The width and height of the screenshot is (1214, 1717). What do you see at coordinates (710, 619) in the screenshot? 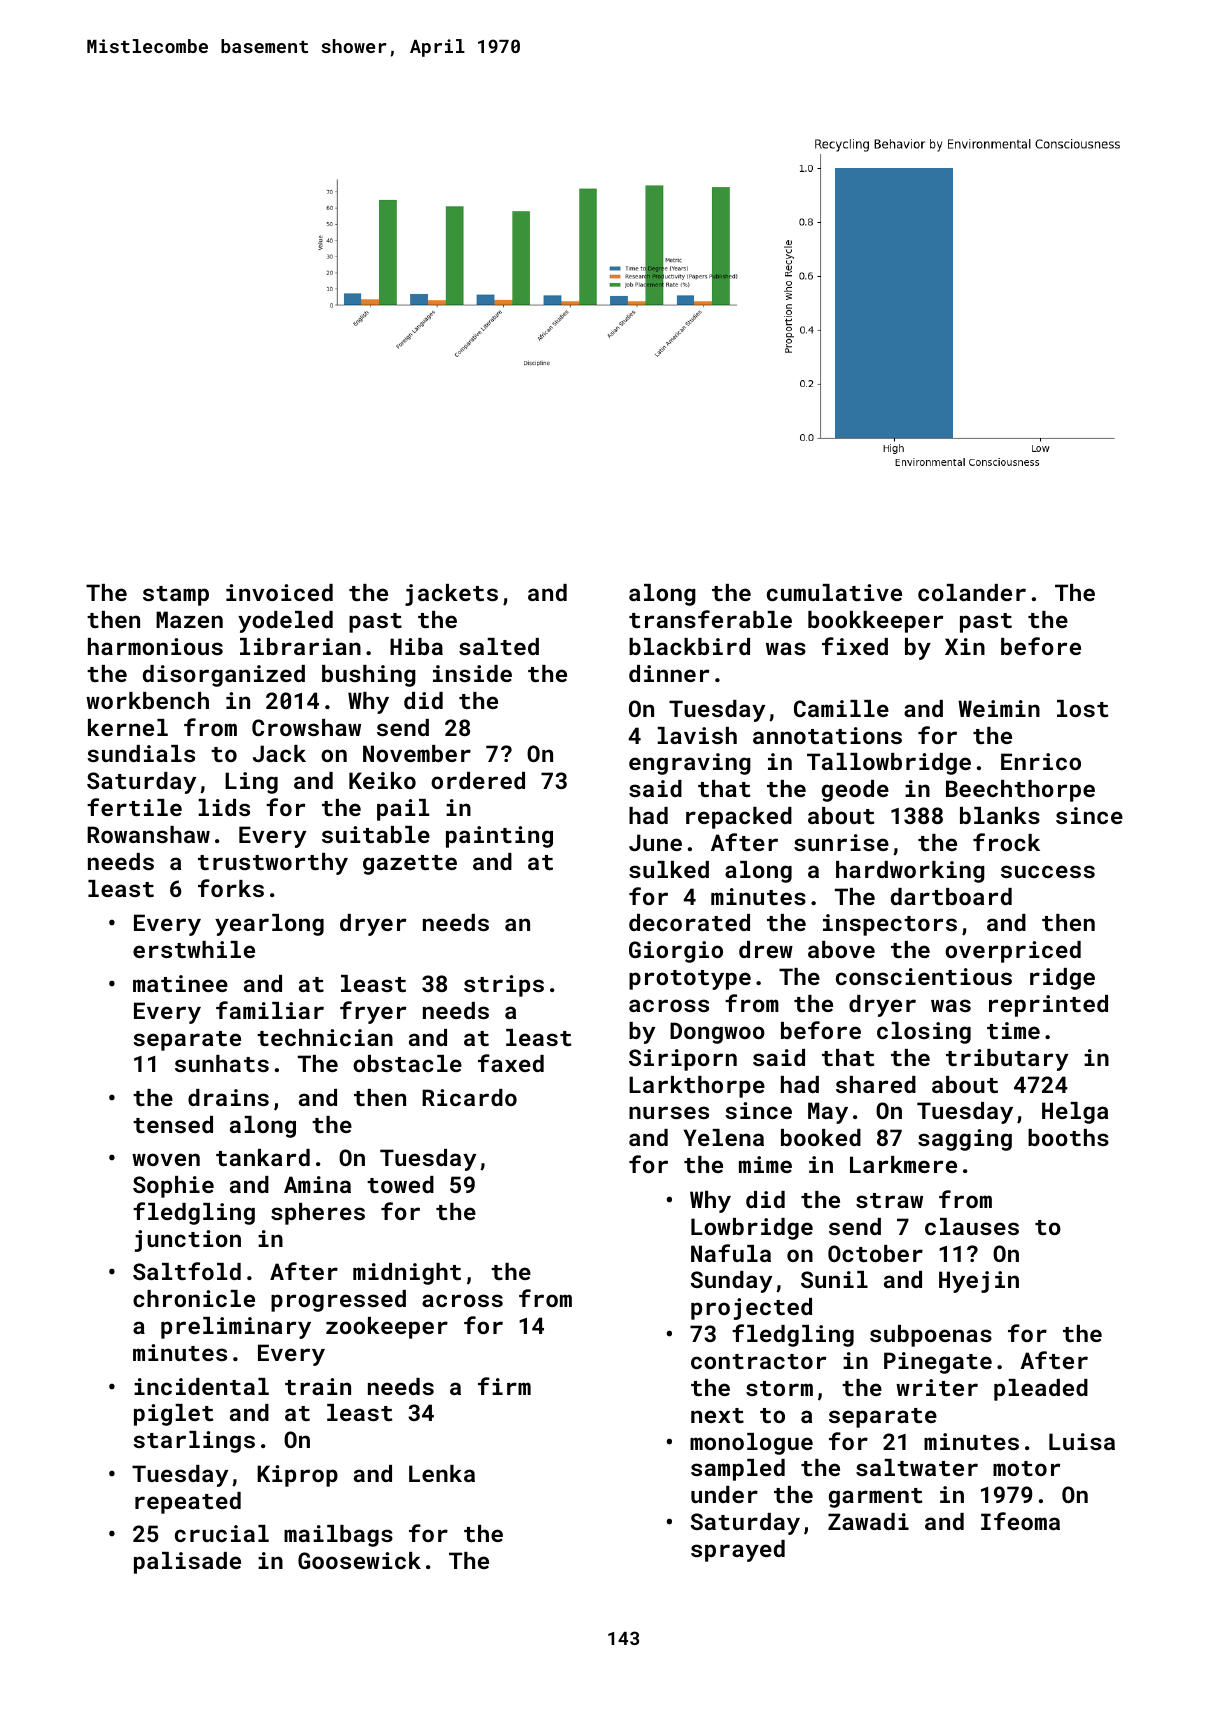
I see `transferable` at bounding box center [710, 619].
